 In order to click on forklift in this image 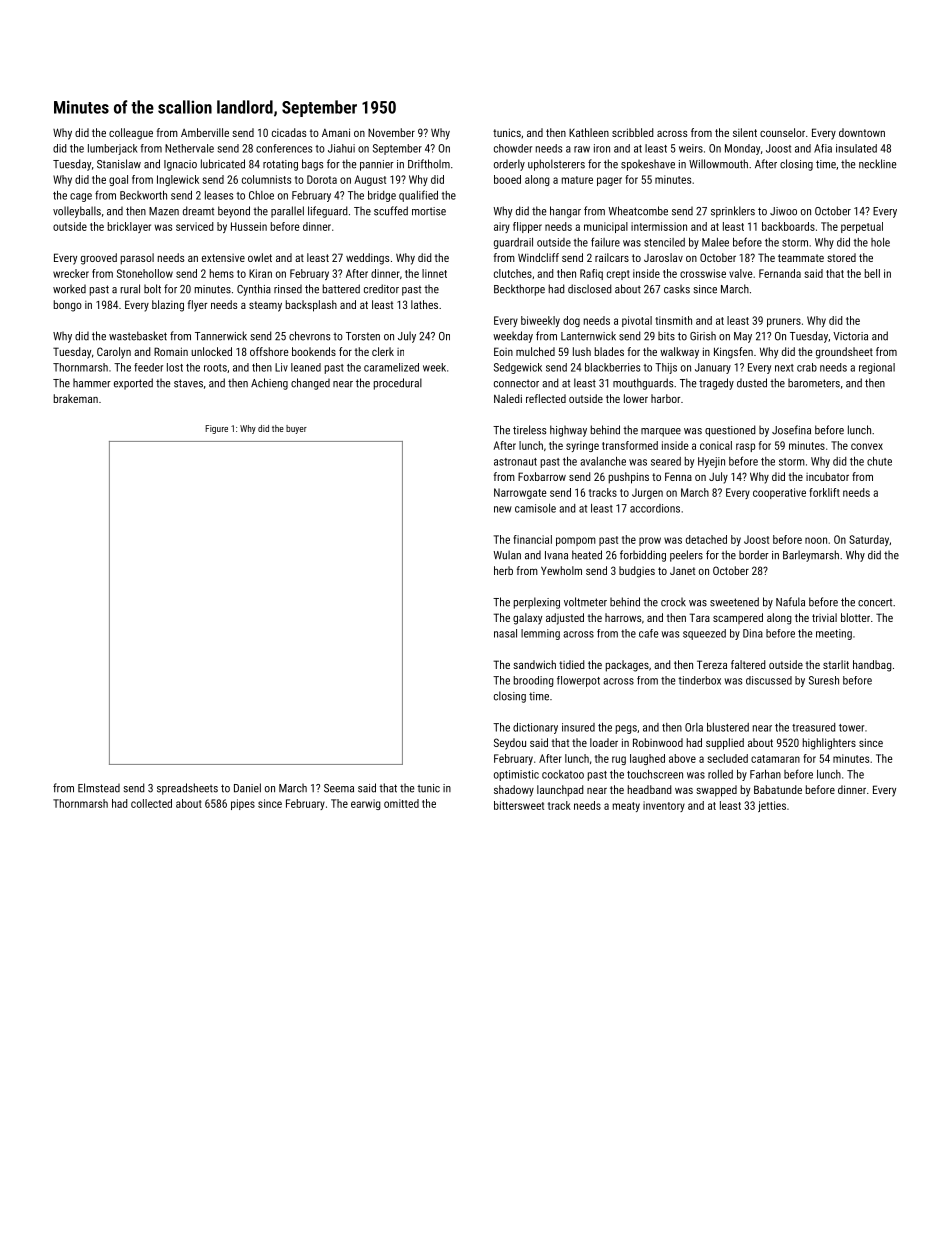, I will do `click(824, 492)`.
